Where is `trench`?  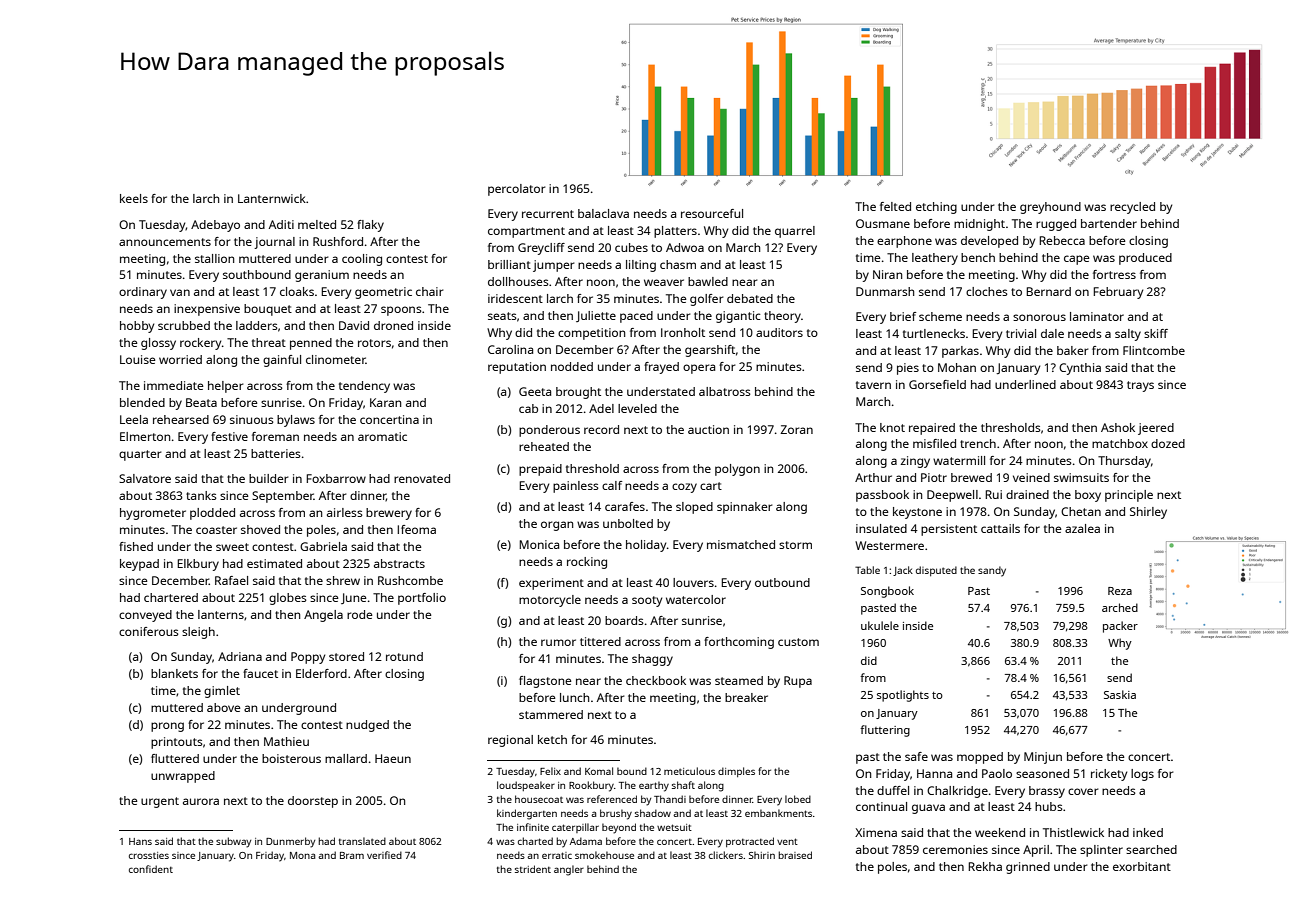 trench is located at coordinates (978, 443).
